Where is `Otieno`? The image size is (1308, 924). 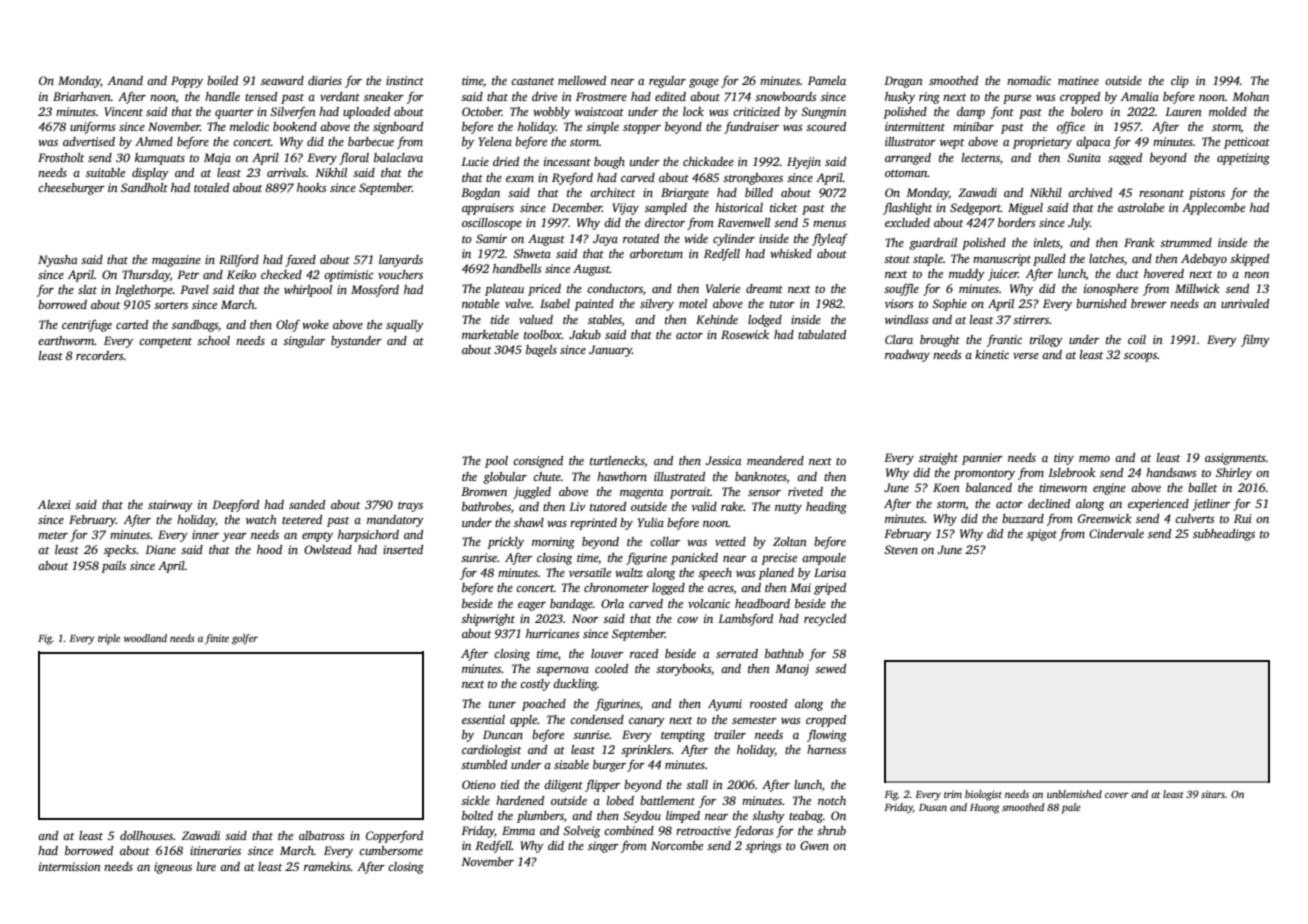
Otieno is located at coordinates (479, 784).
